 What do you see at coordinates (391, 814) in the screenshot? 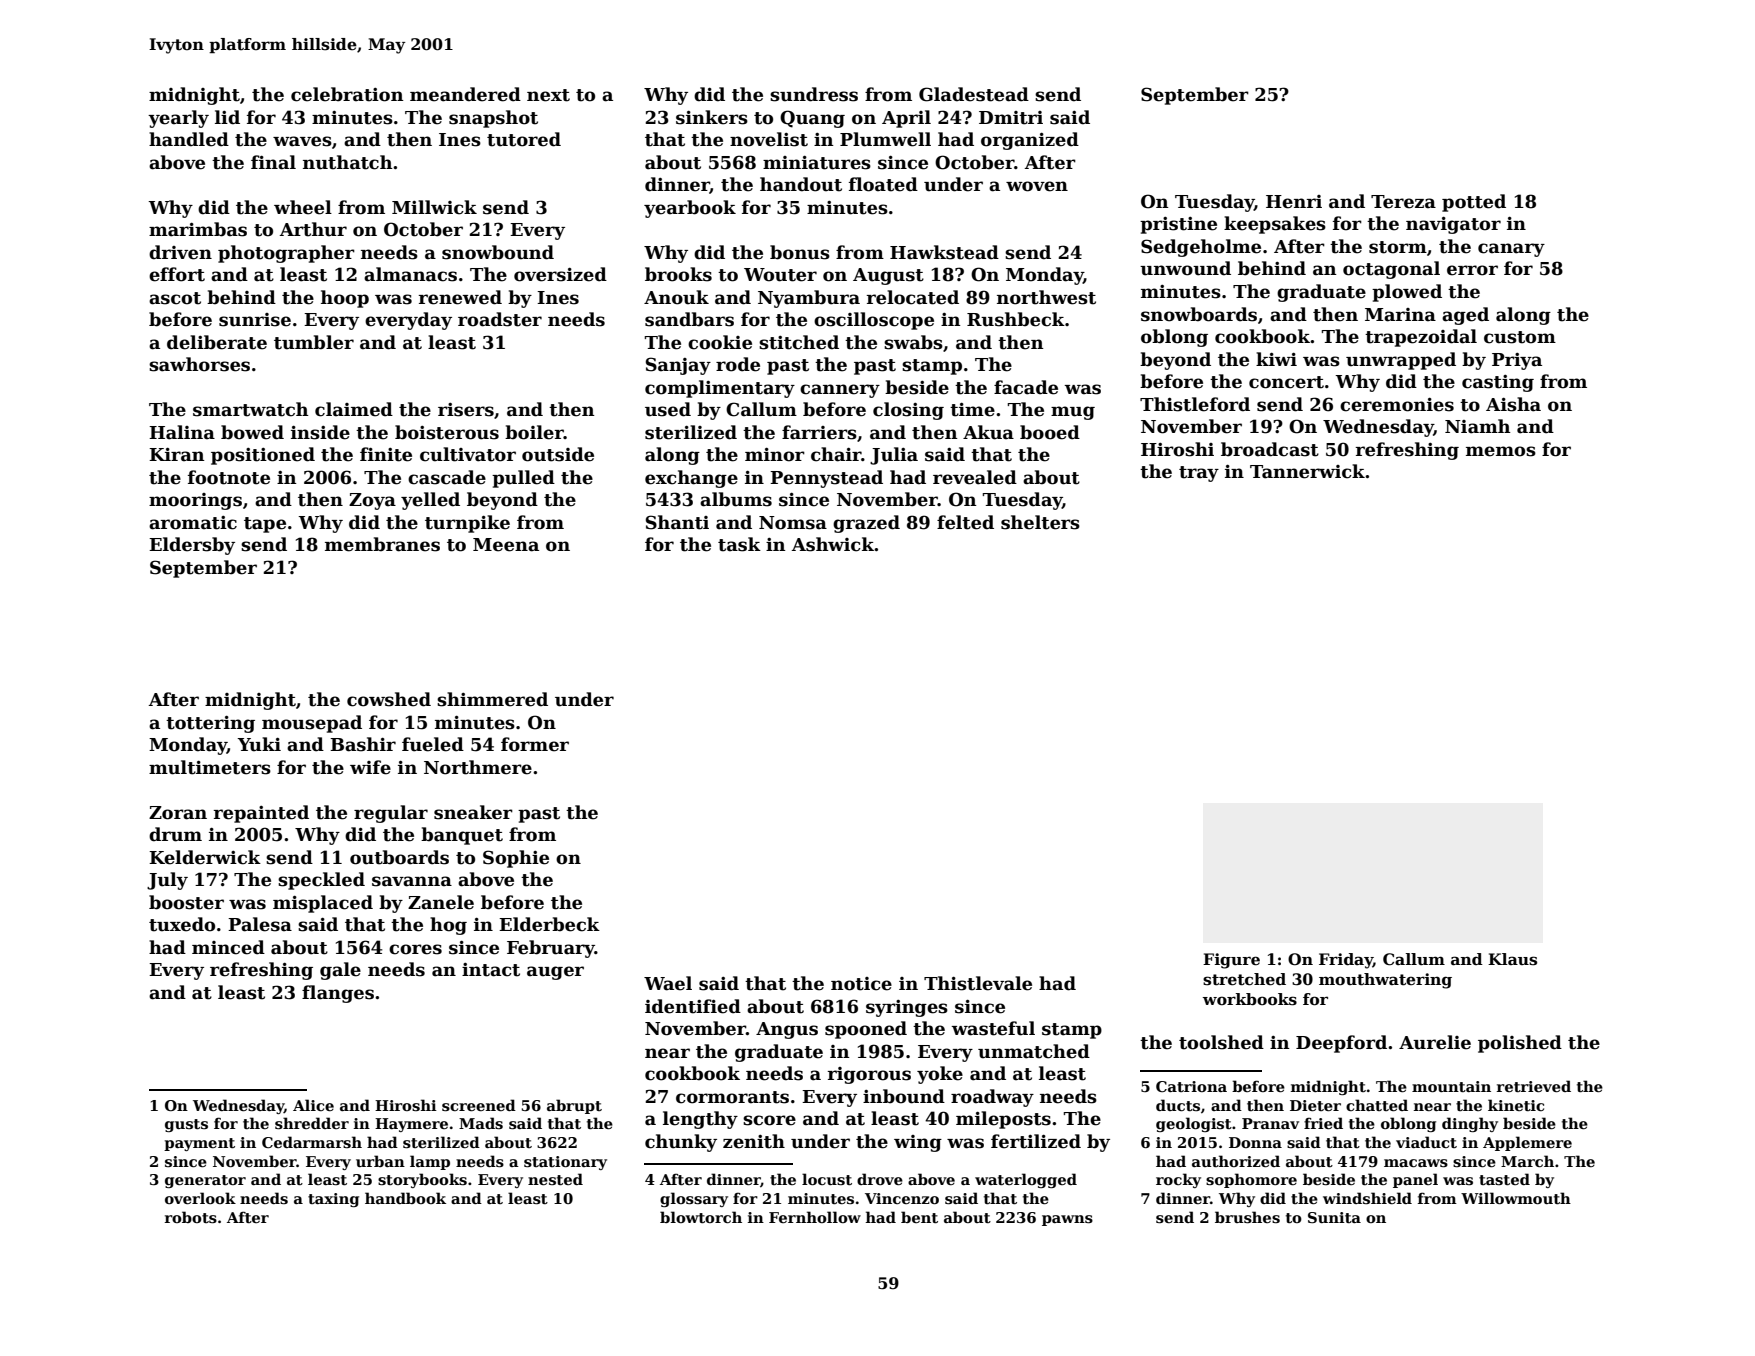
I see `regular` at bounding box center [391, 814].
